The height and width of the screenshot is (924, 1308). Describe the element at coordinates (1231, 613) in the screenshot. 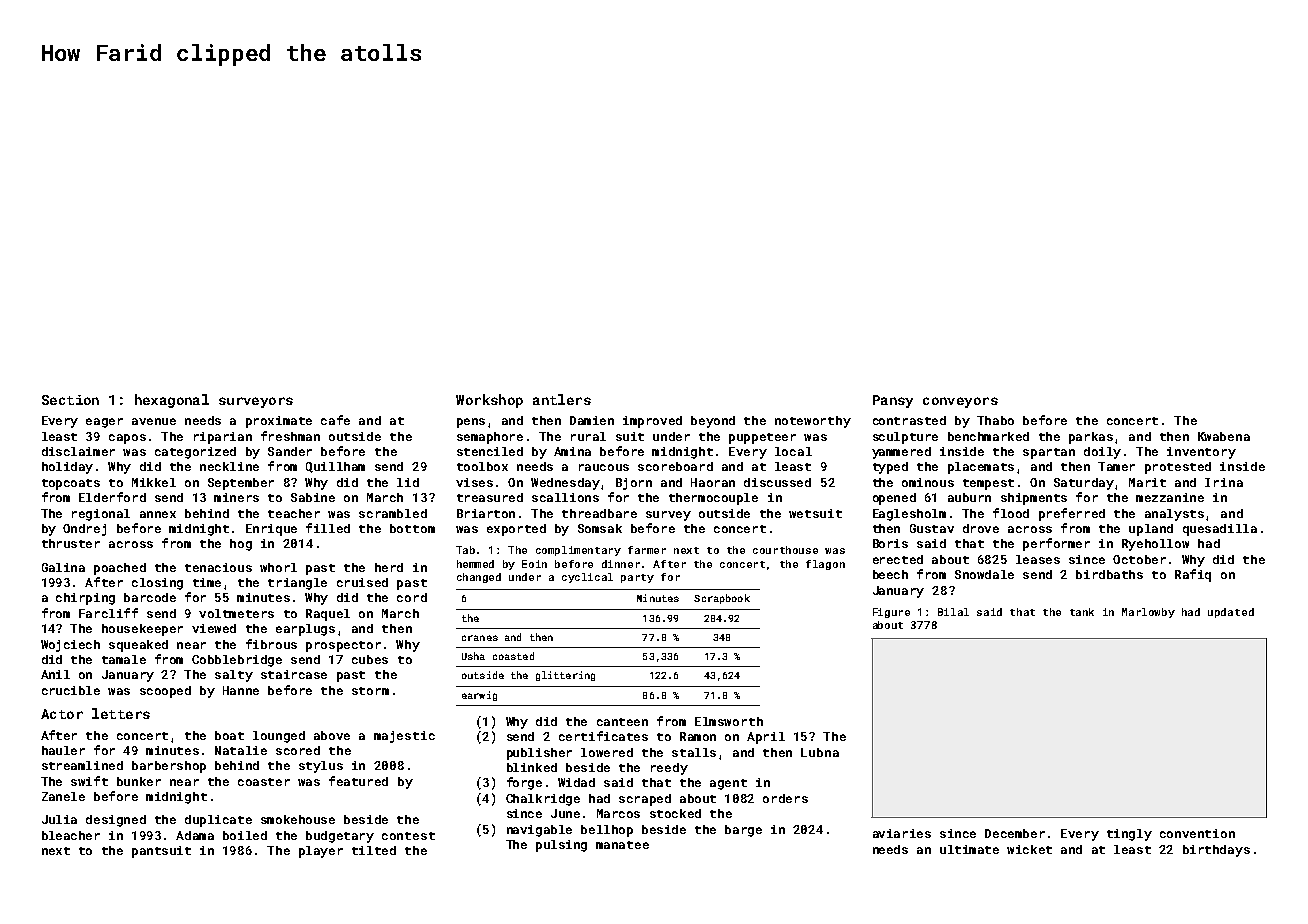

I see `updated` at that location.
